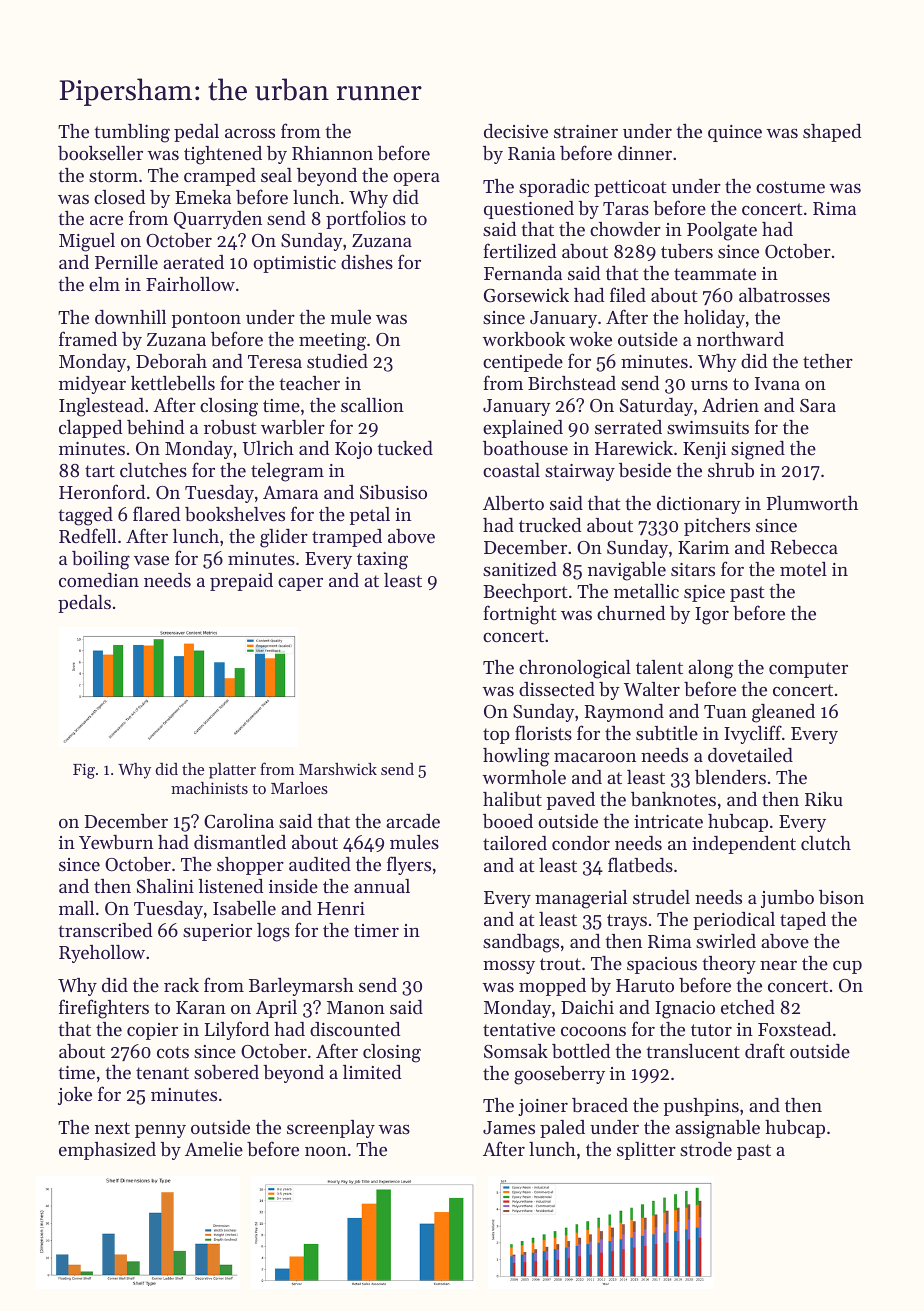  Describe the element at coordinates (338, 769) in the screenshot. I see `Marshwick` at that location.
